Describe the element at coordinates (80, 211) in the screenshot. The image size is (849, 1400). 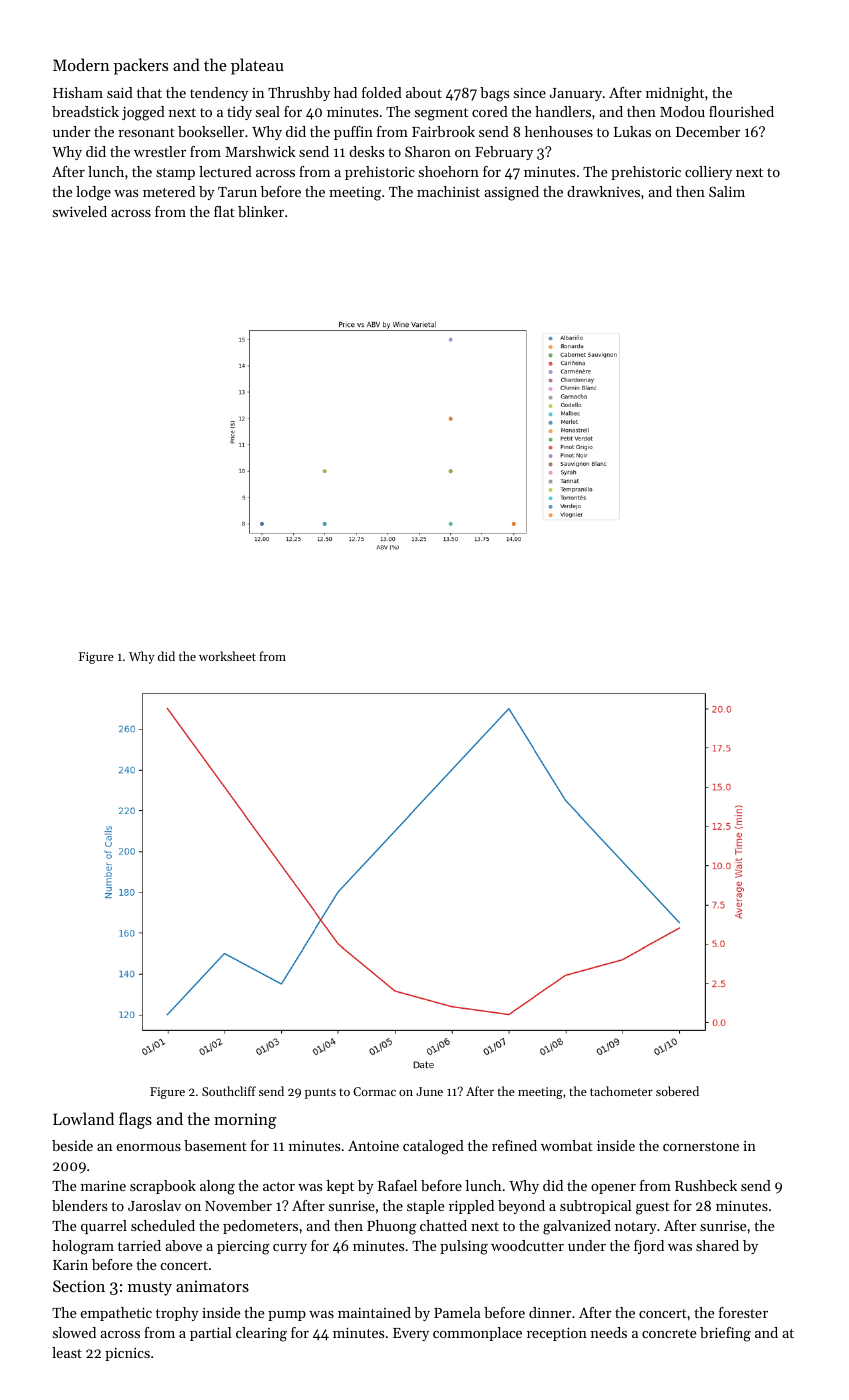
I see `swiveled` at that location.
